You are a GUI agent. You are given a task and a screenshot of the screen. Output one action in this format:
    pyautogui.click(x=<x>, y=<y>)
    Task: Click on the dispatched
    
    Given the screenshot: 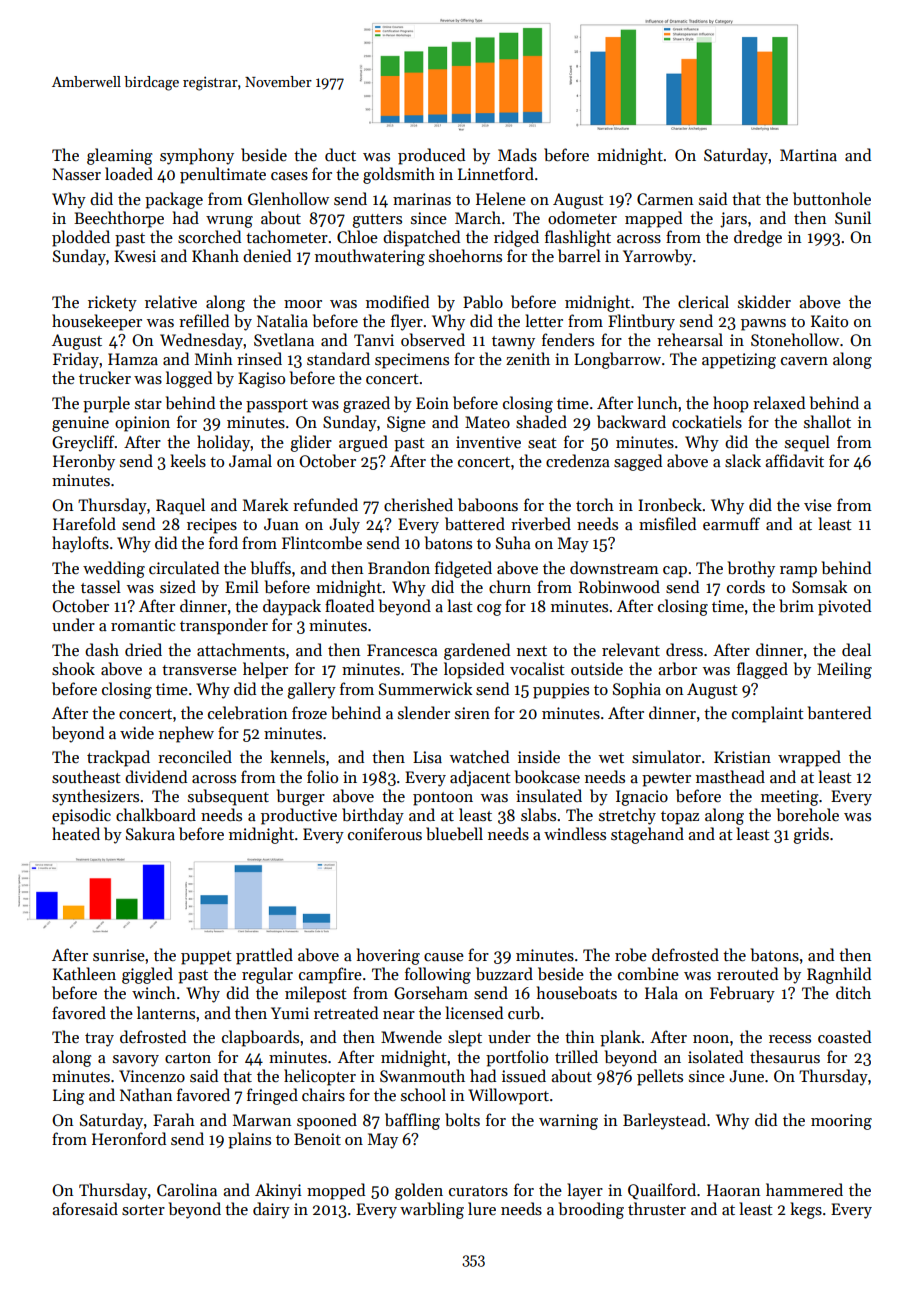 What is the action you would take?
    pyautogui.click(x=421, y=238)
